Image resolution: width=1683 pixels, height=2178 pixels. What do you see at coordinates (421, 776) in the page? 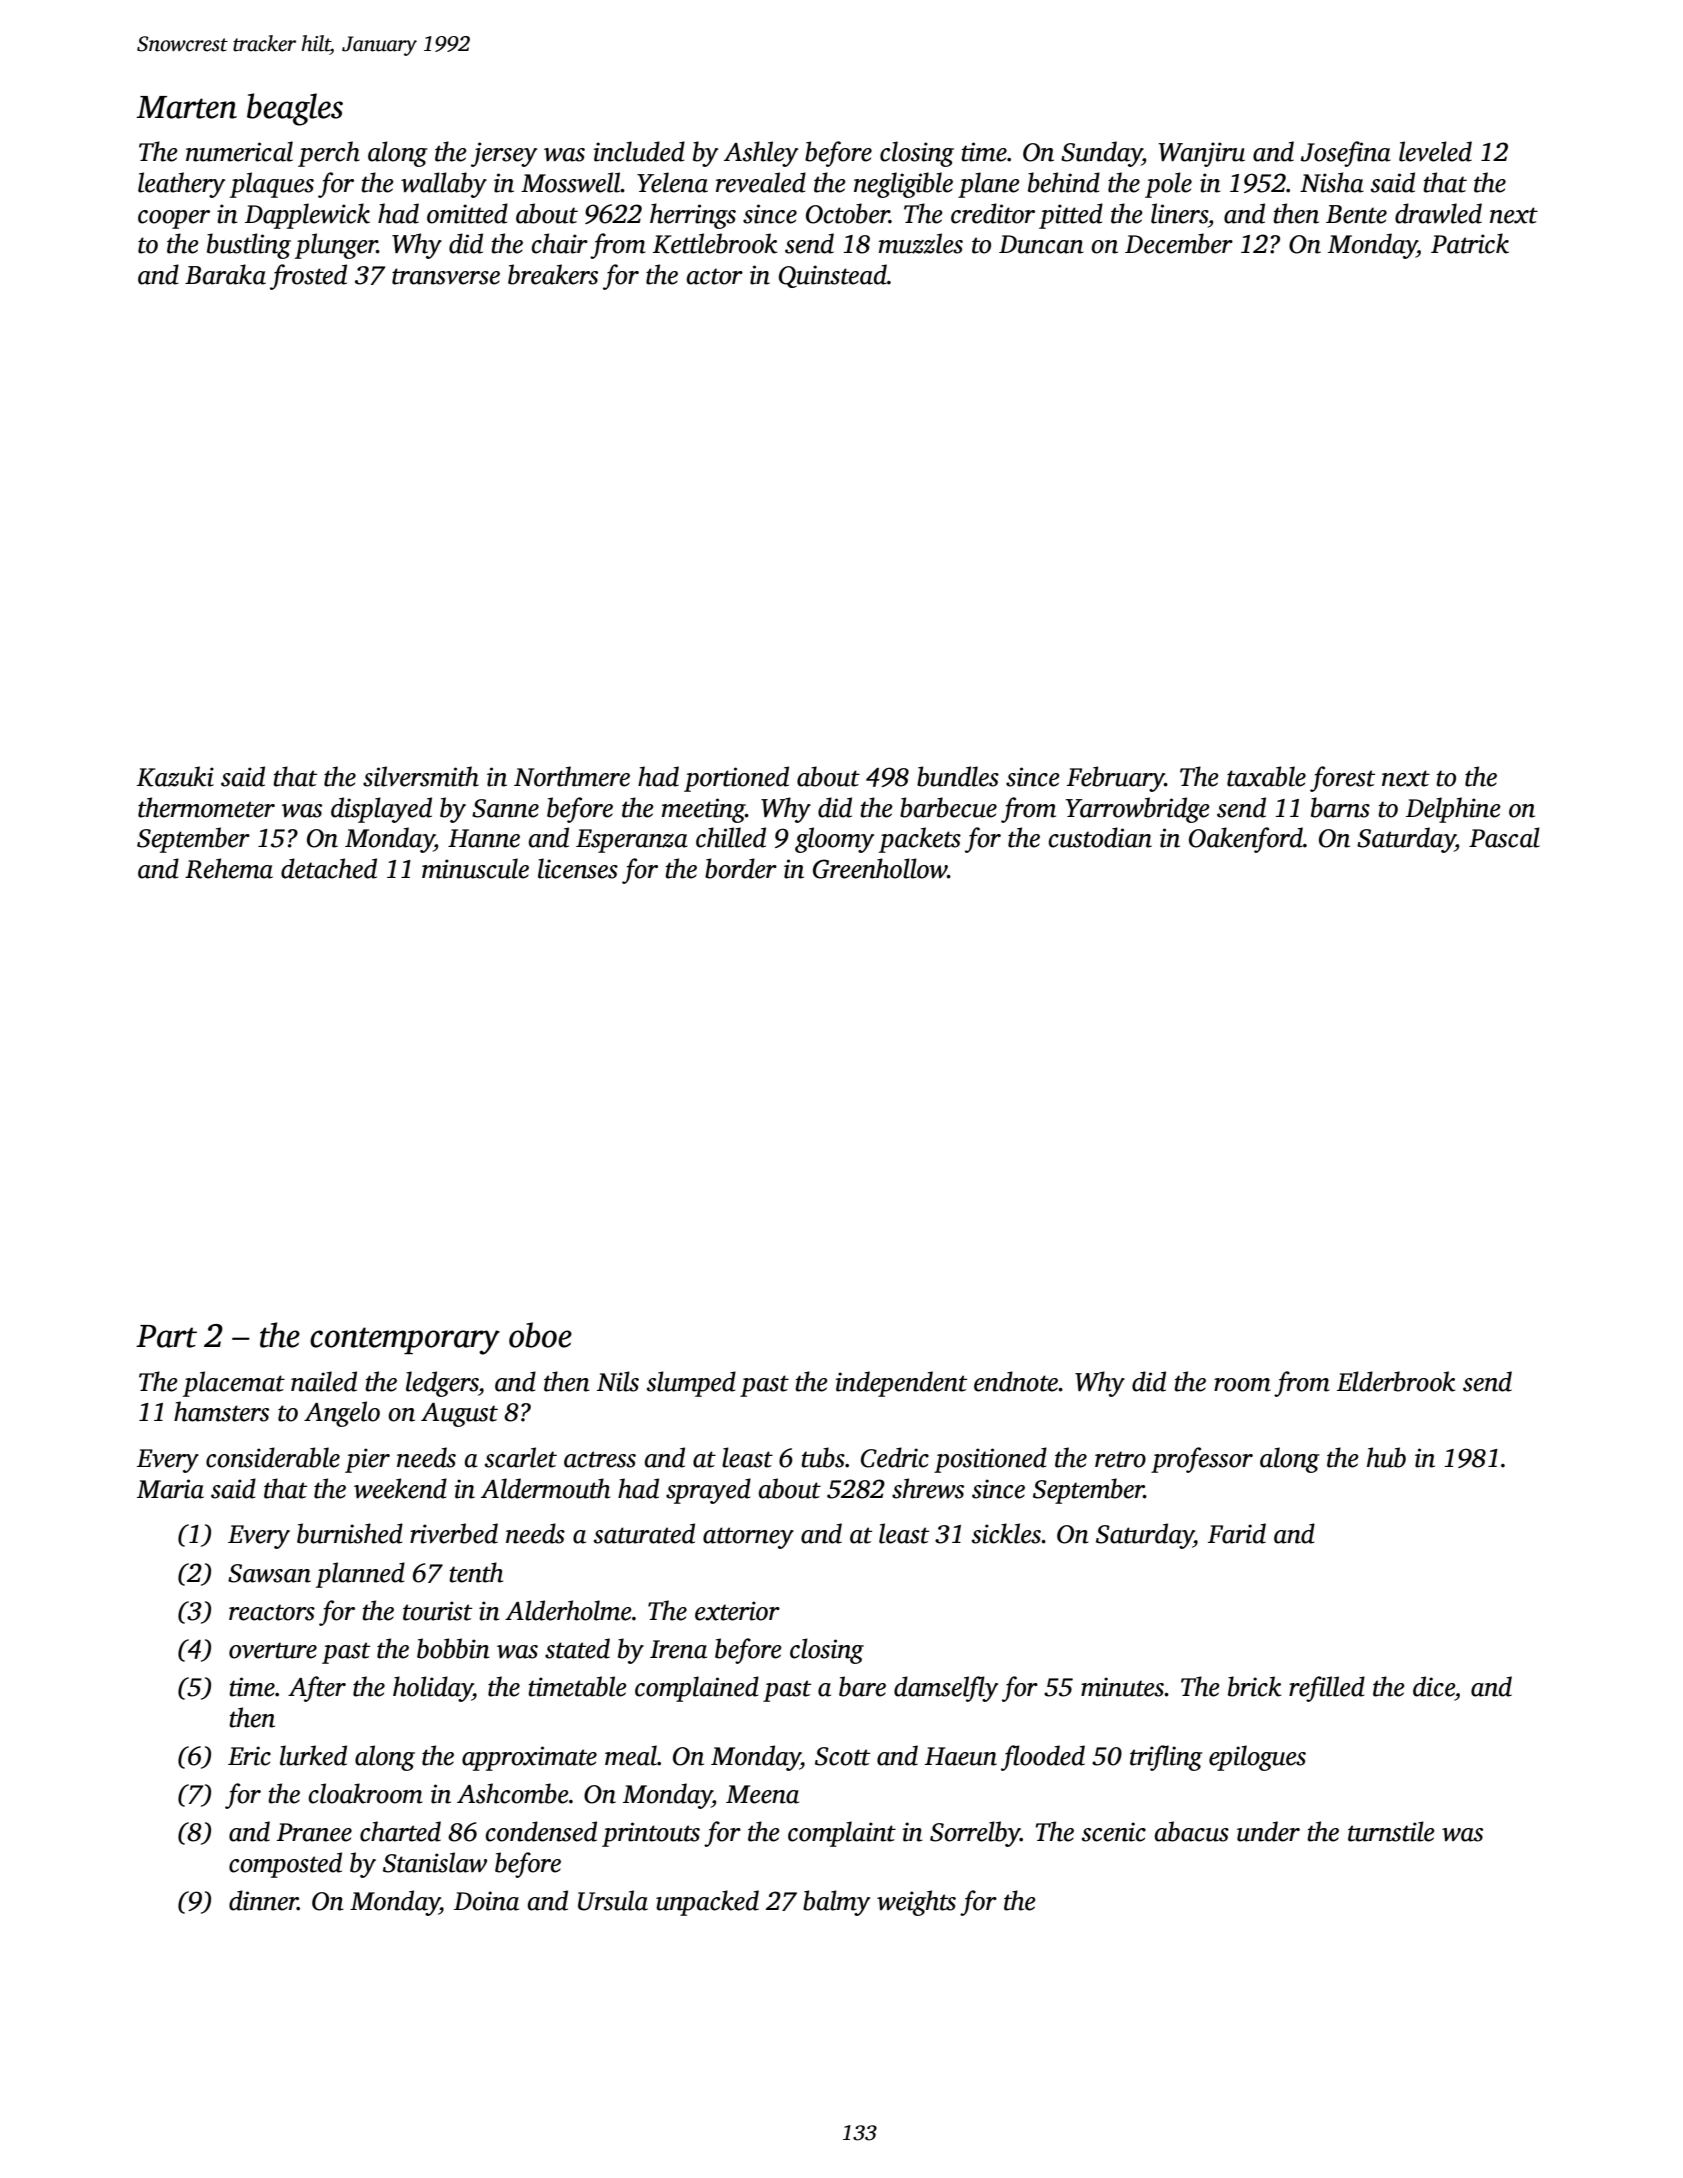
I see `silversmith` at bounding box center [421, 776].
